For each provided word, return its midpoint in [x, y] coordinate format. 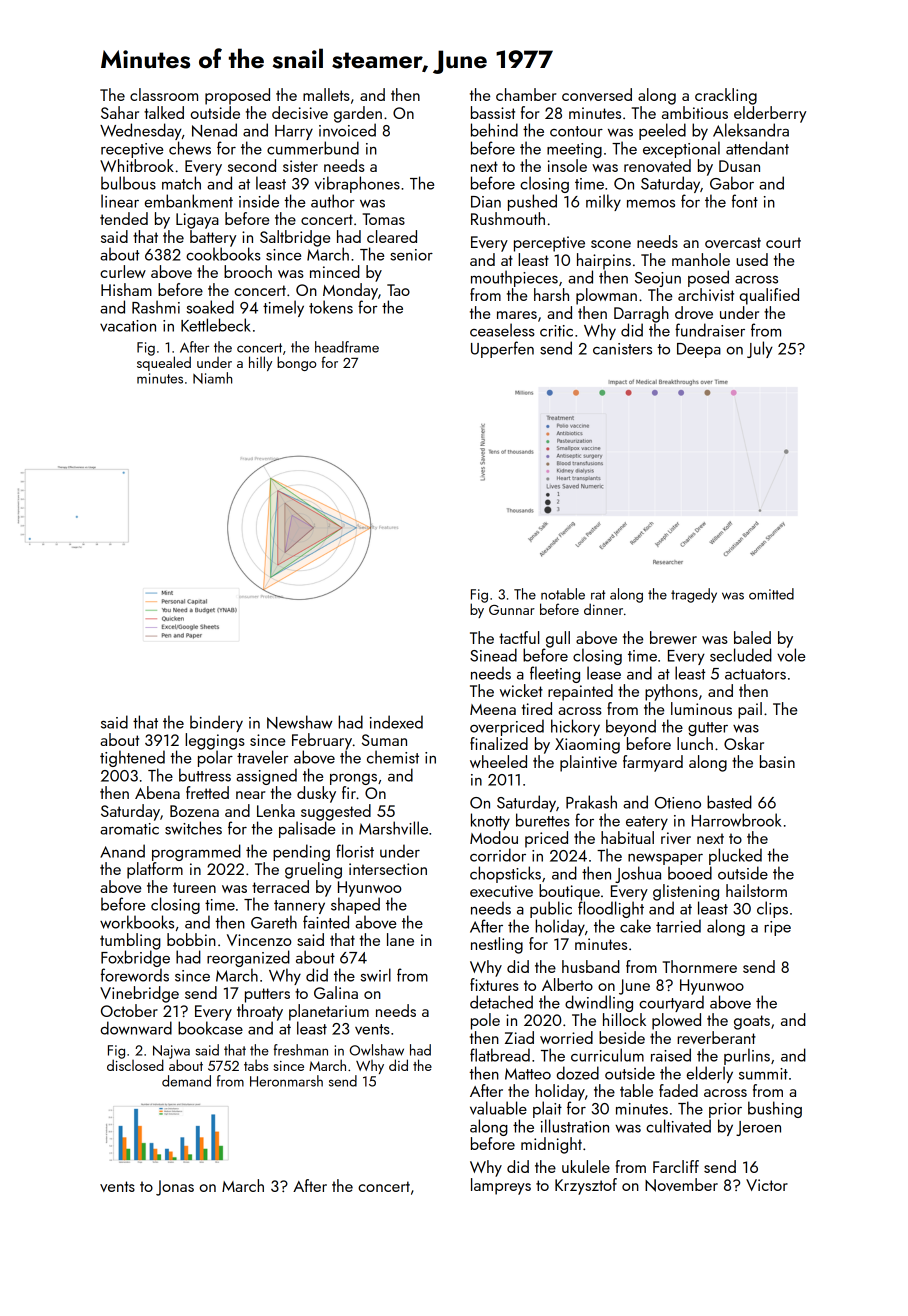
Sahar [120, 112]
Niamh [212, 378]
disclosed [135, 1065]
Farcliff [676, 1166]
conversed [597, 94]
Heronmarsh [286, 1081]
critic [556, 331]
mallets [326, 94]
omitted [771, 594]
